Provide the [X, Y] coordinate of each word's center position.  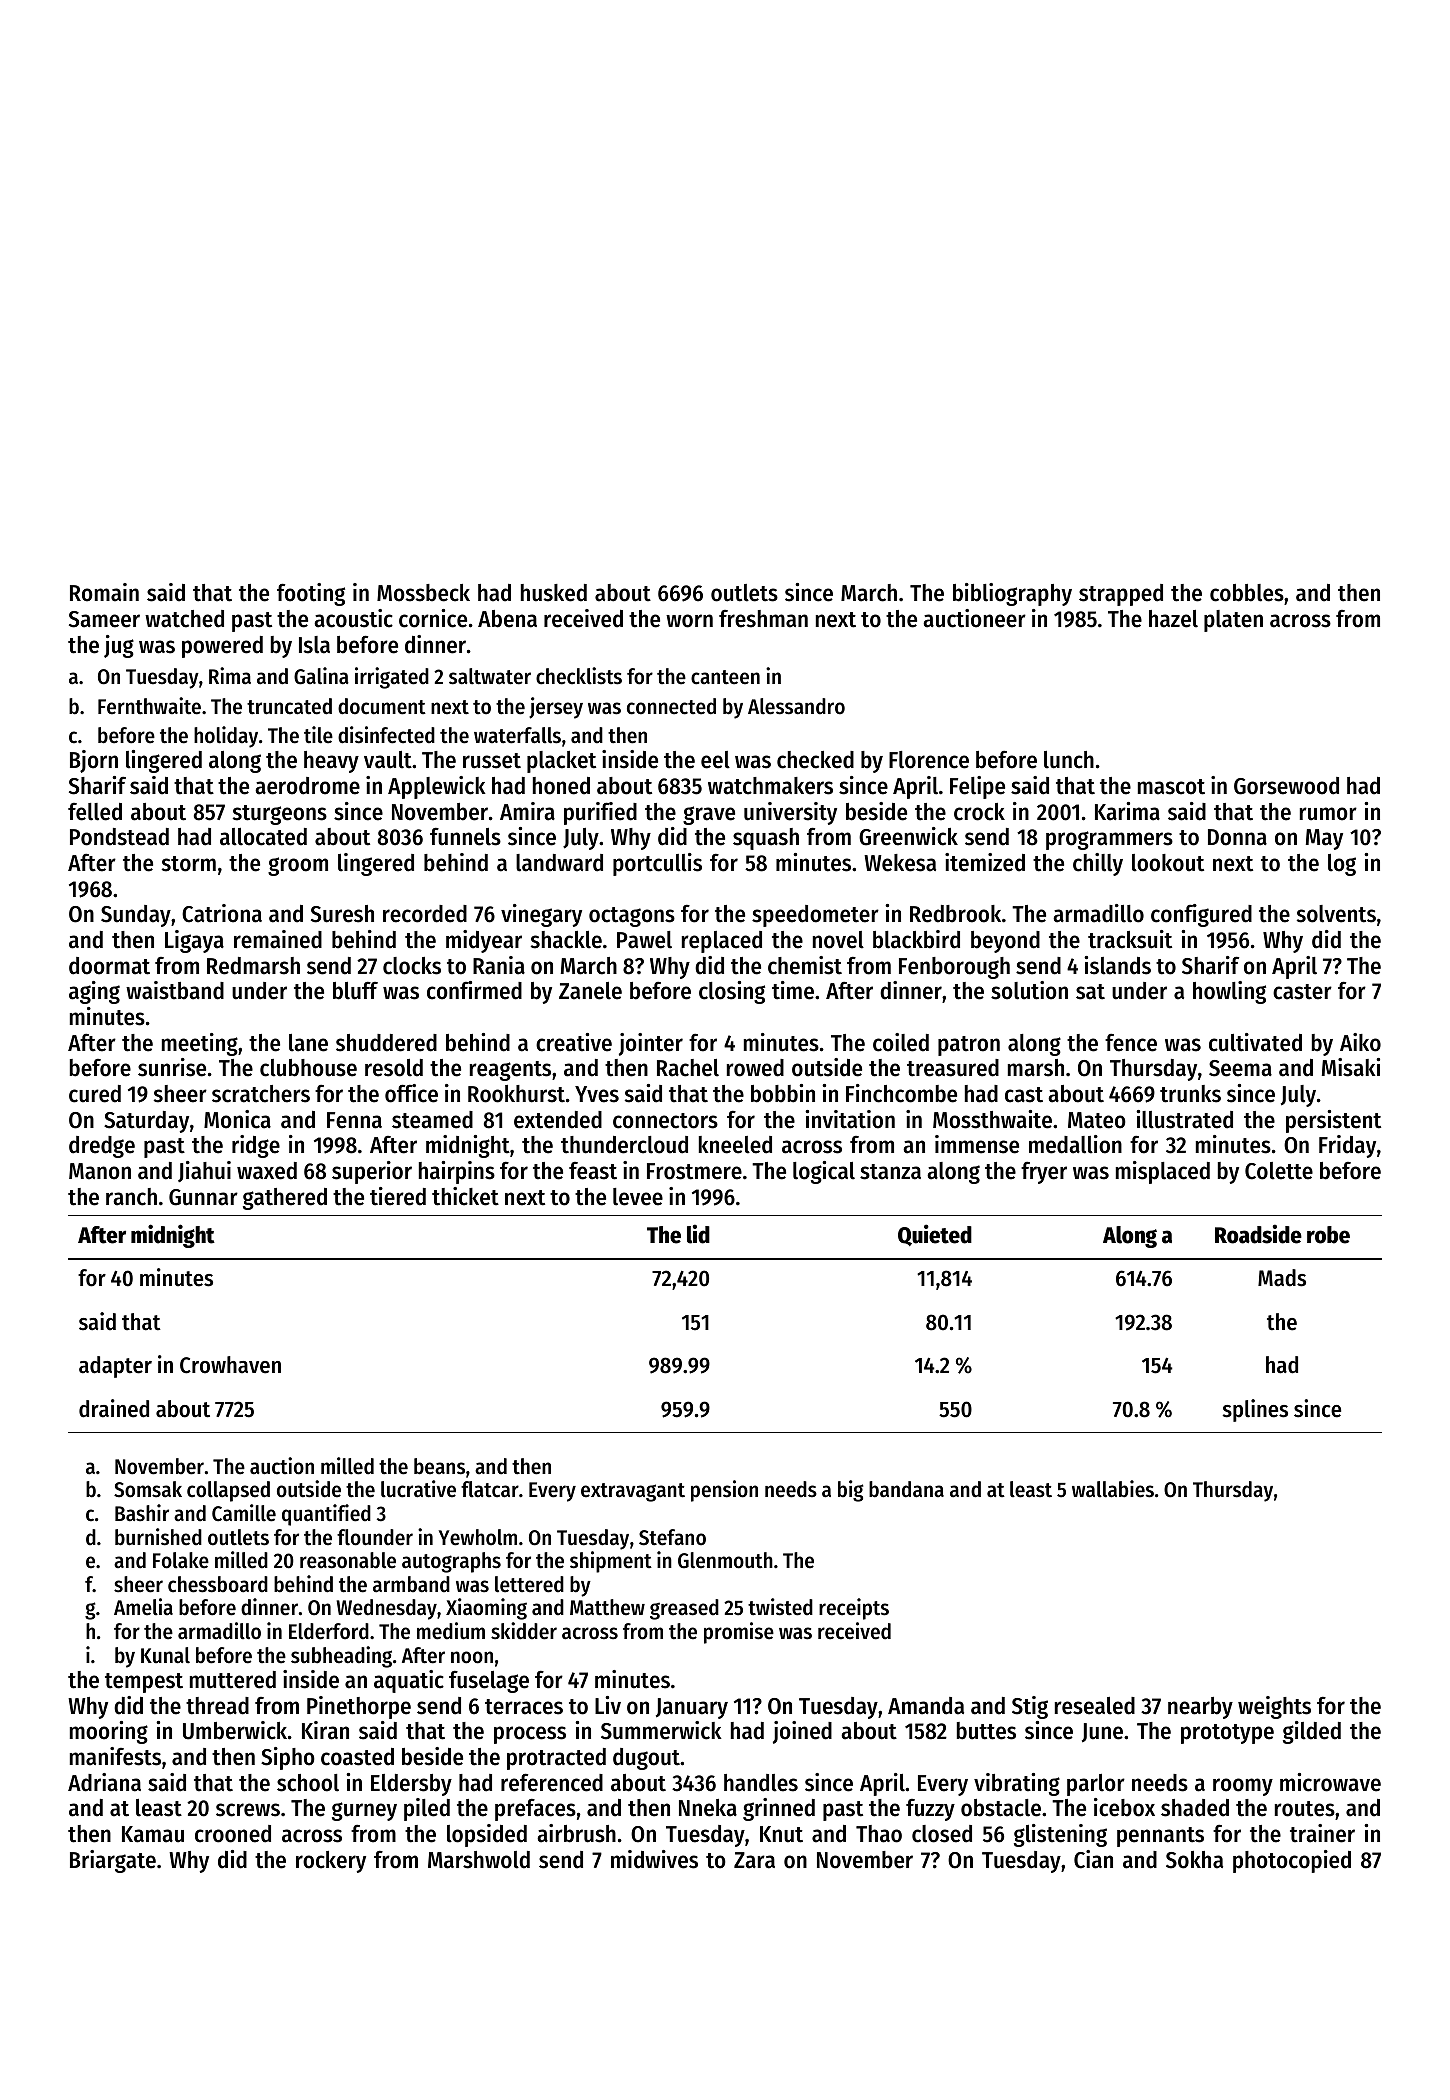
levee [638, 1197]
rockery [331, 1862]
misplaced [1163, 1172]
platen [1233, 621]
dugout [646, 1759]
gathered [285, 1199]
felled [95, 812]
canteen [725, 677]
